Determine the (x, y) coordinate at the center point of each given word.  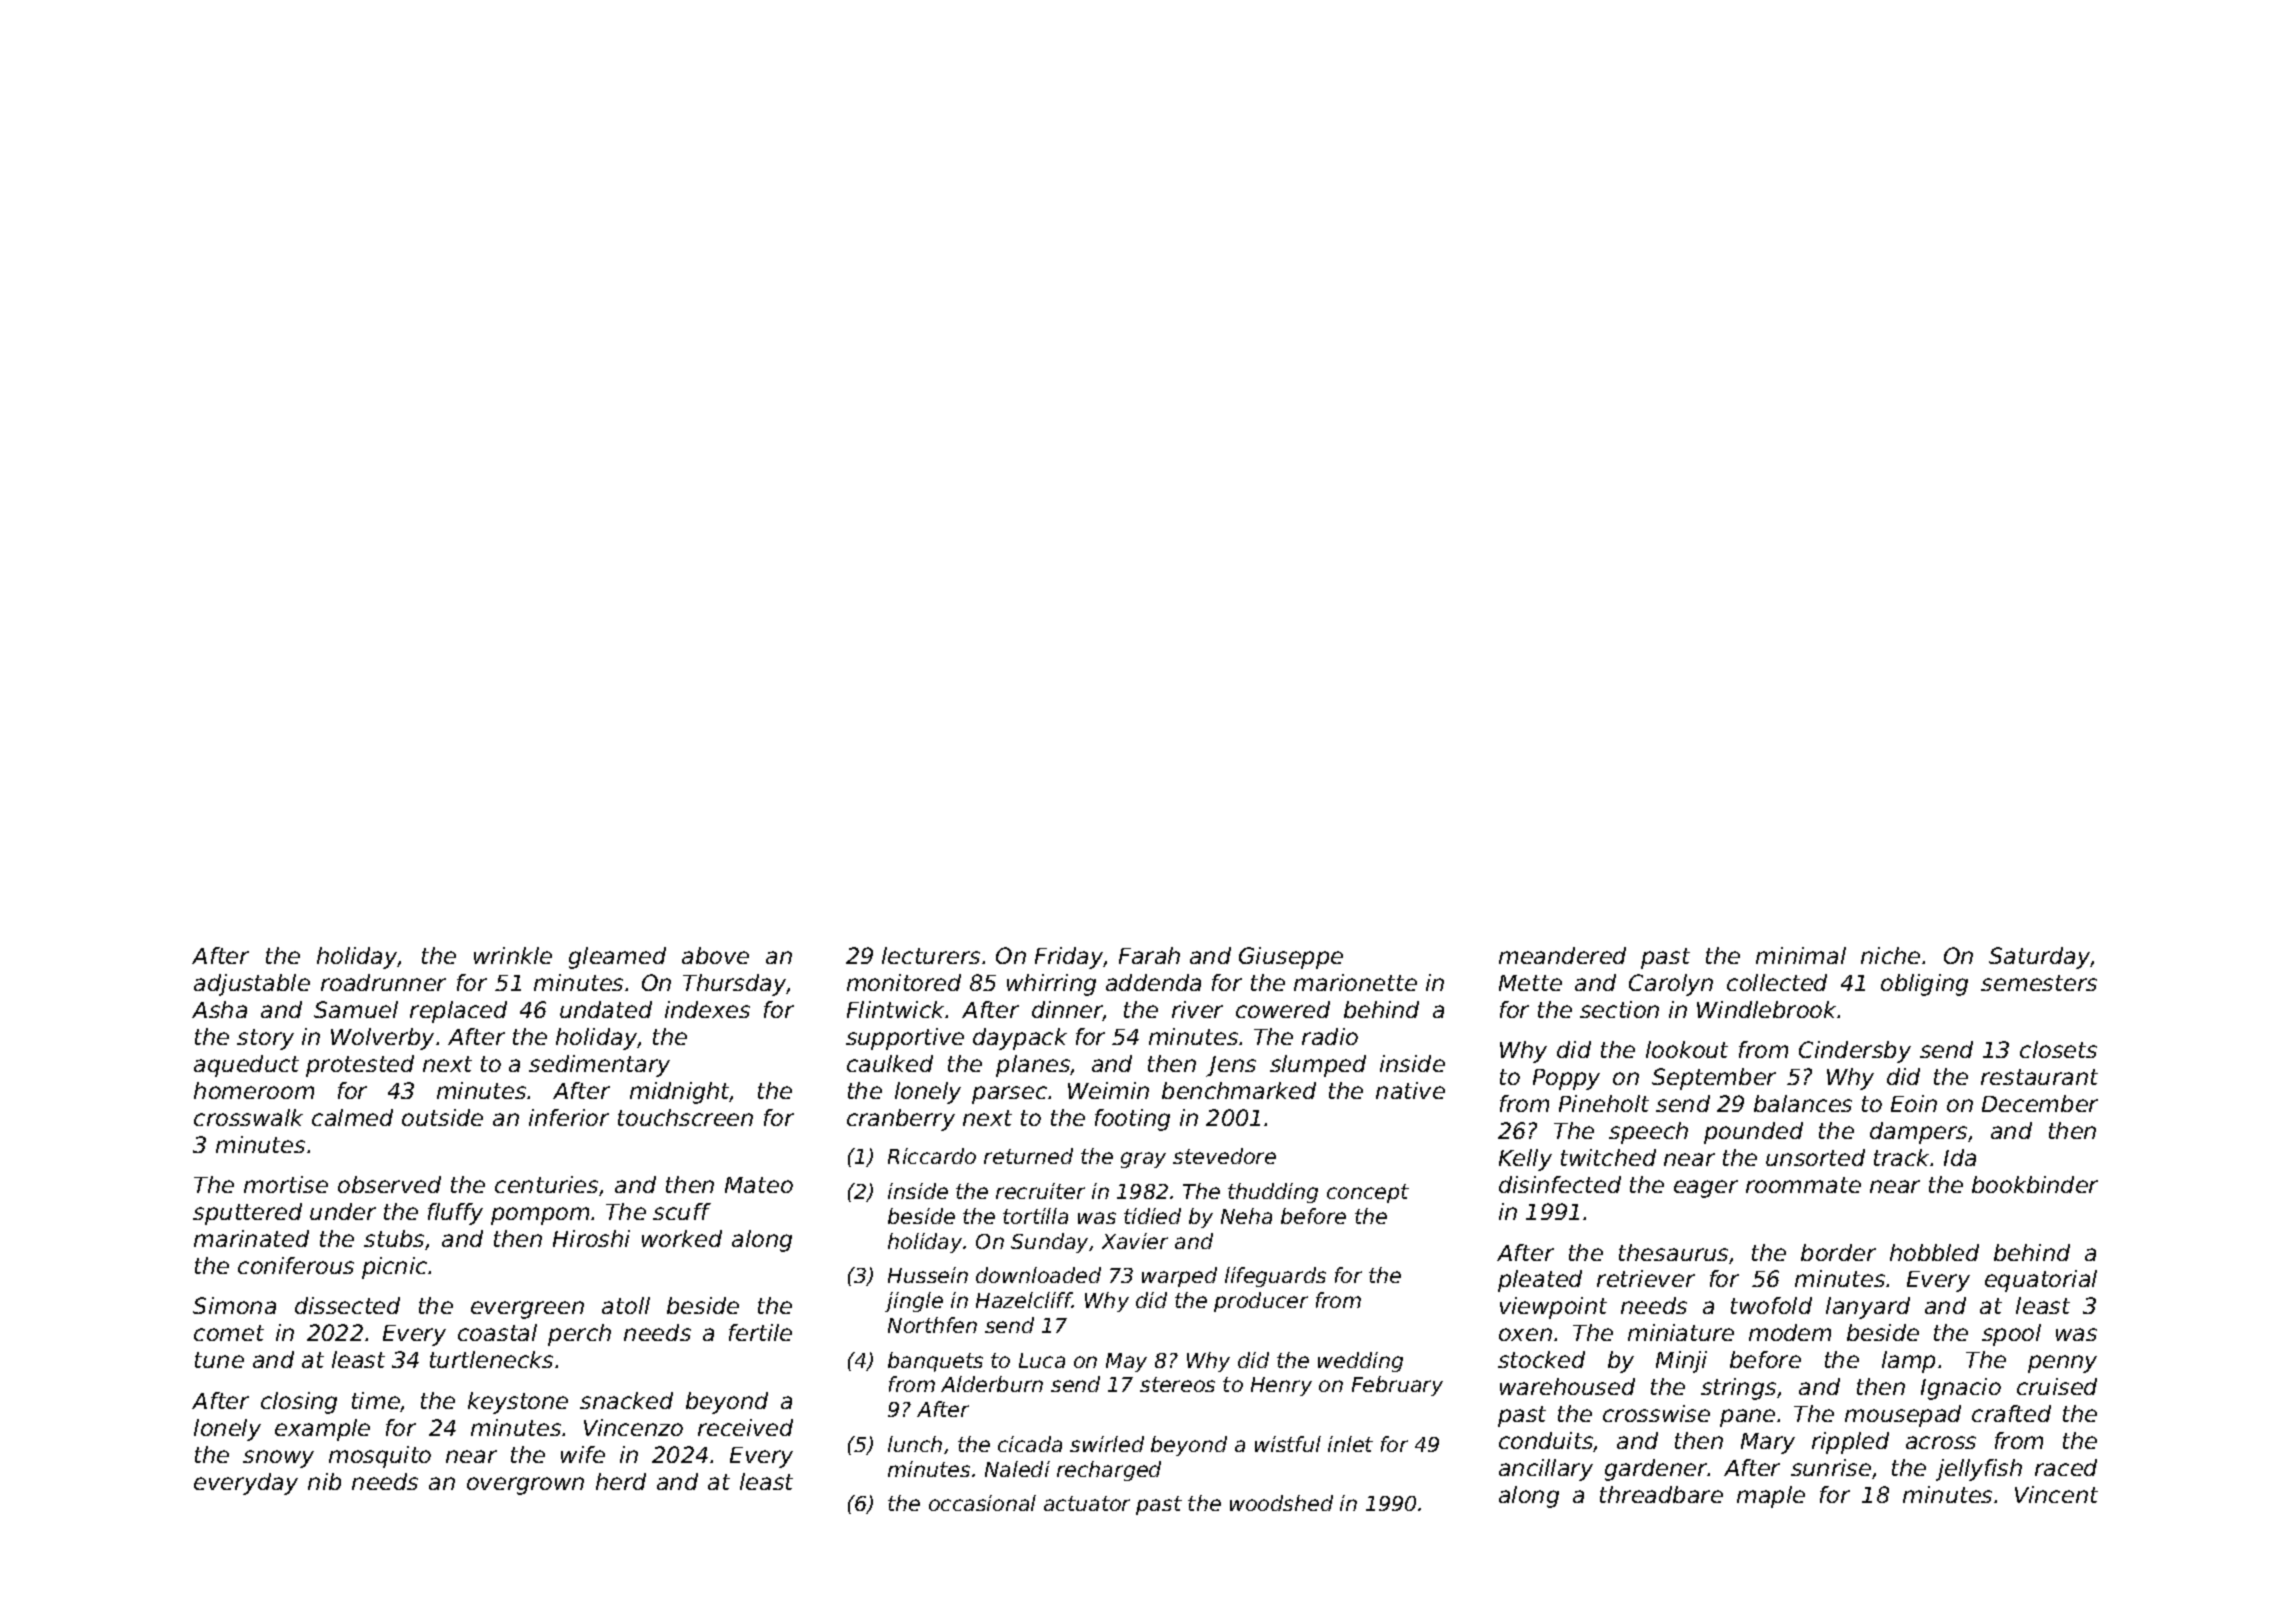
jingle (914, 1302)
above (715, 955)
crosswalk (248, 1117)
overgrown (525, 1486)
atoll (626, 1305)
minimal (1801, 955)
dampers (1918, 1133)
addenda (1153, 982)
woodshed (1281, 1503)
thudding (1273, 1193)
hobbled (1934, 1252)
